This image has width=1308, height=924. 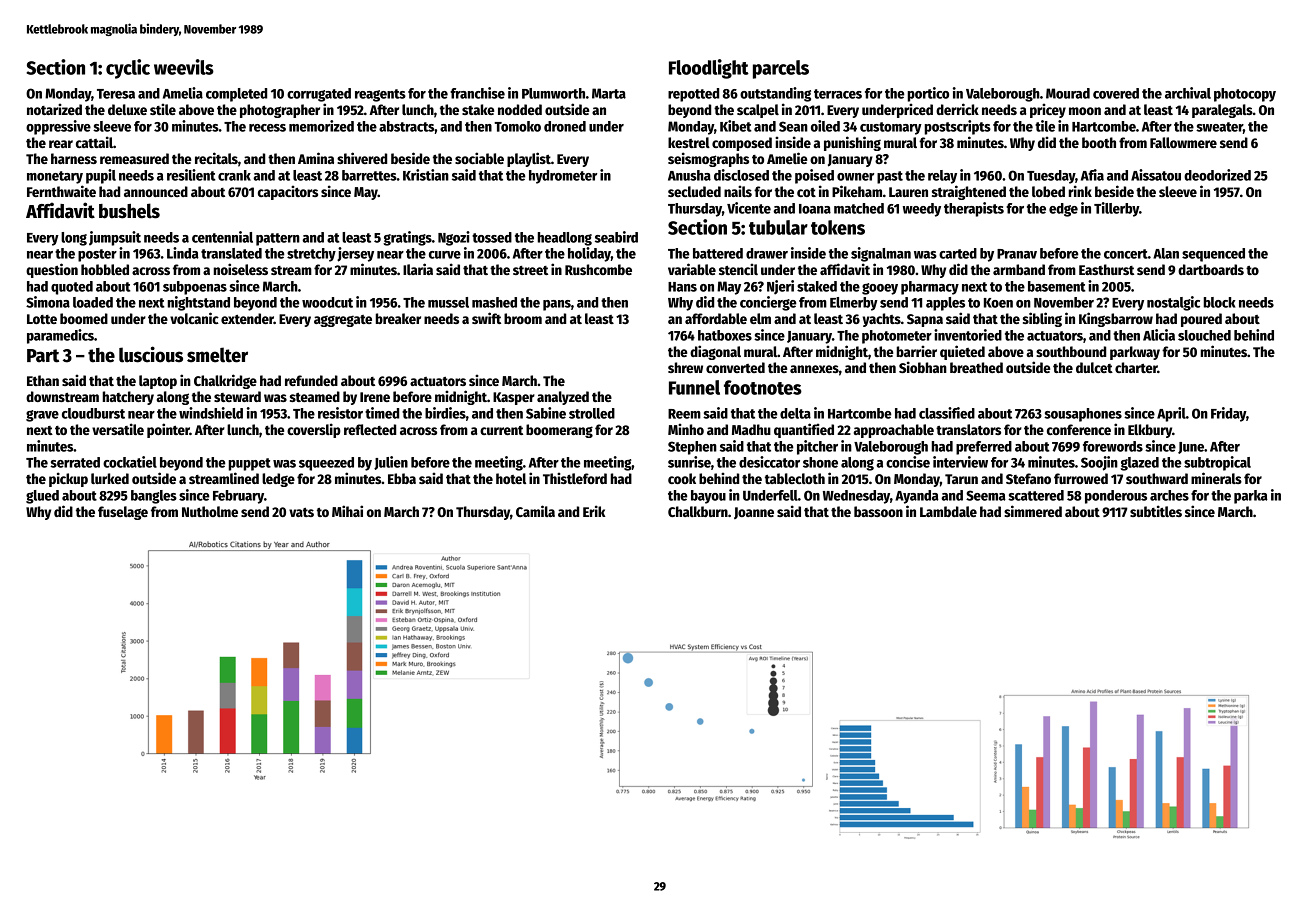 I want to click on recitals, so click(x=216, y=158).
